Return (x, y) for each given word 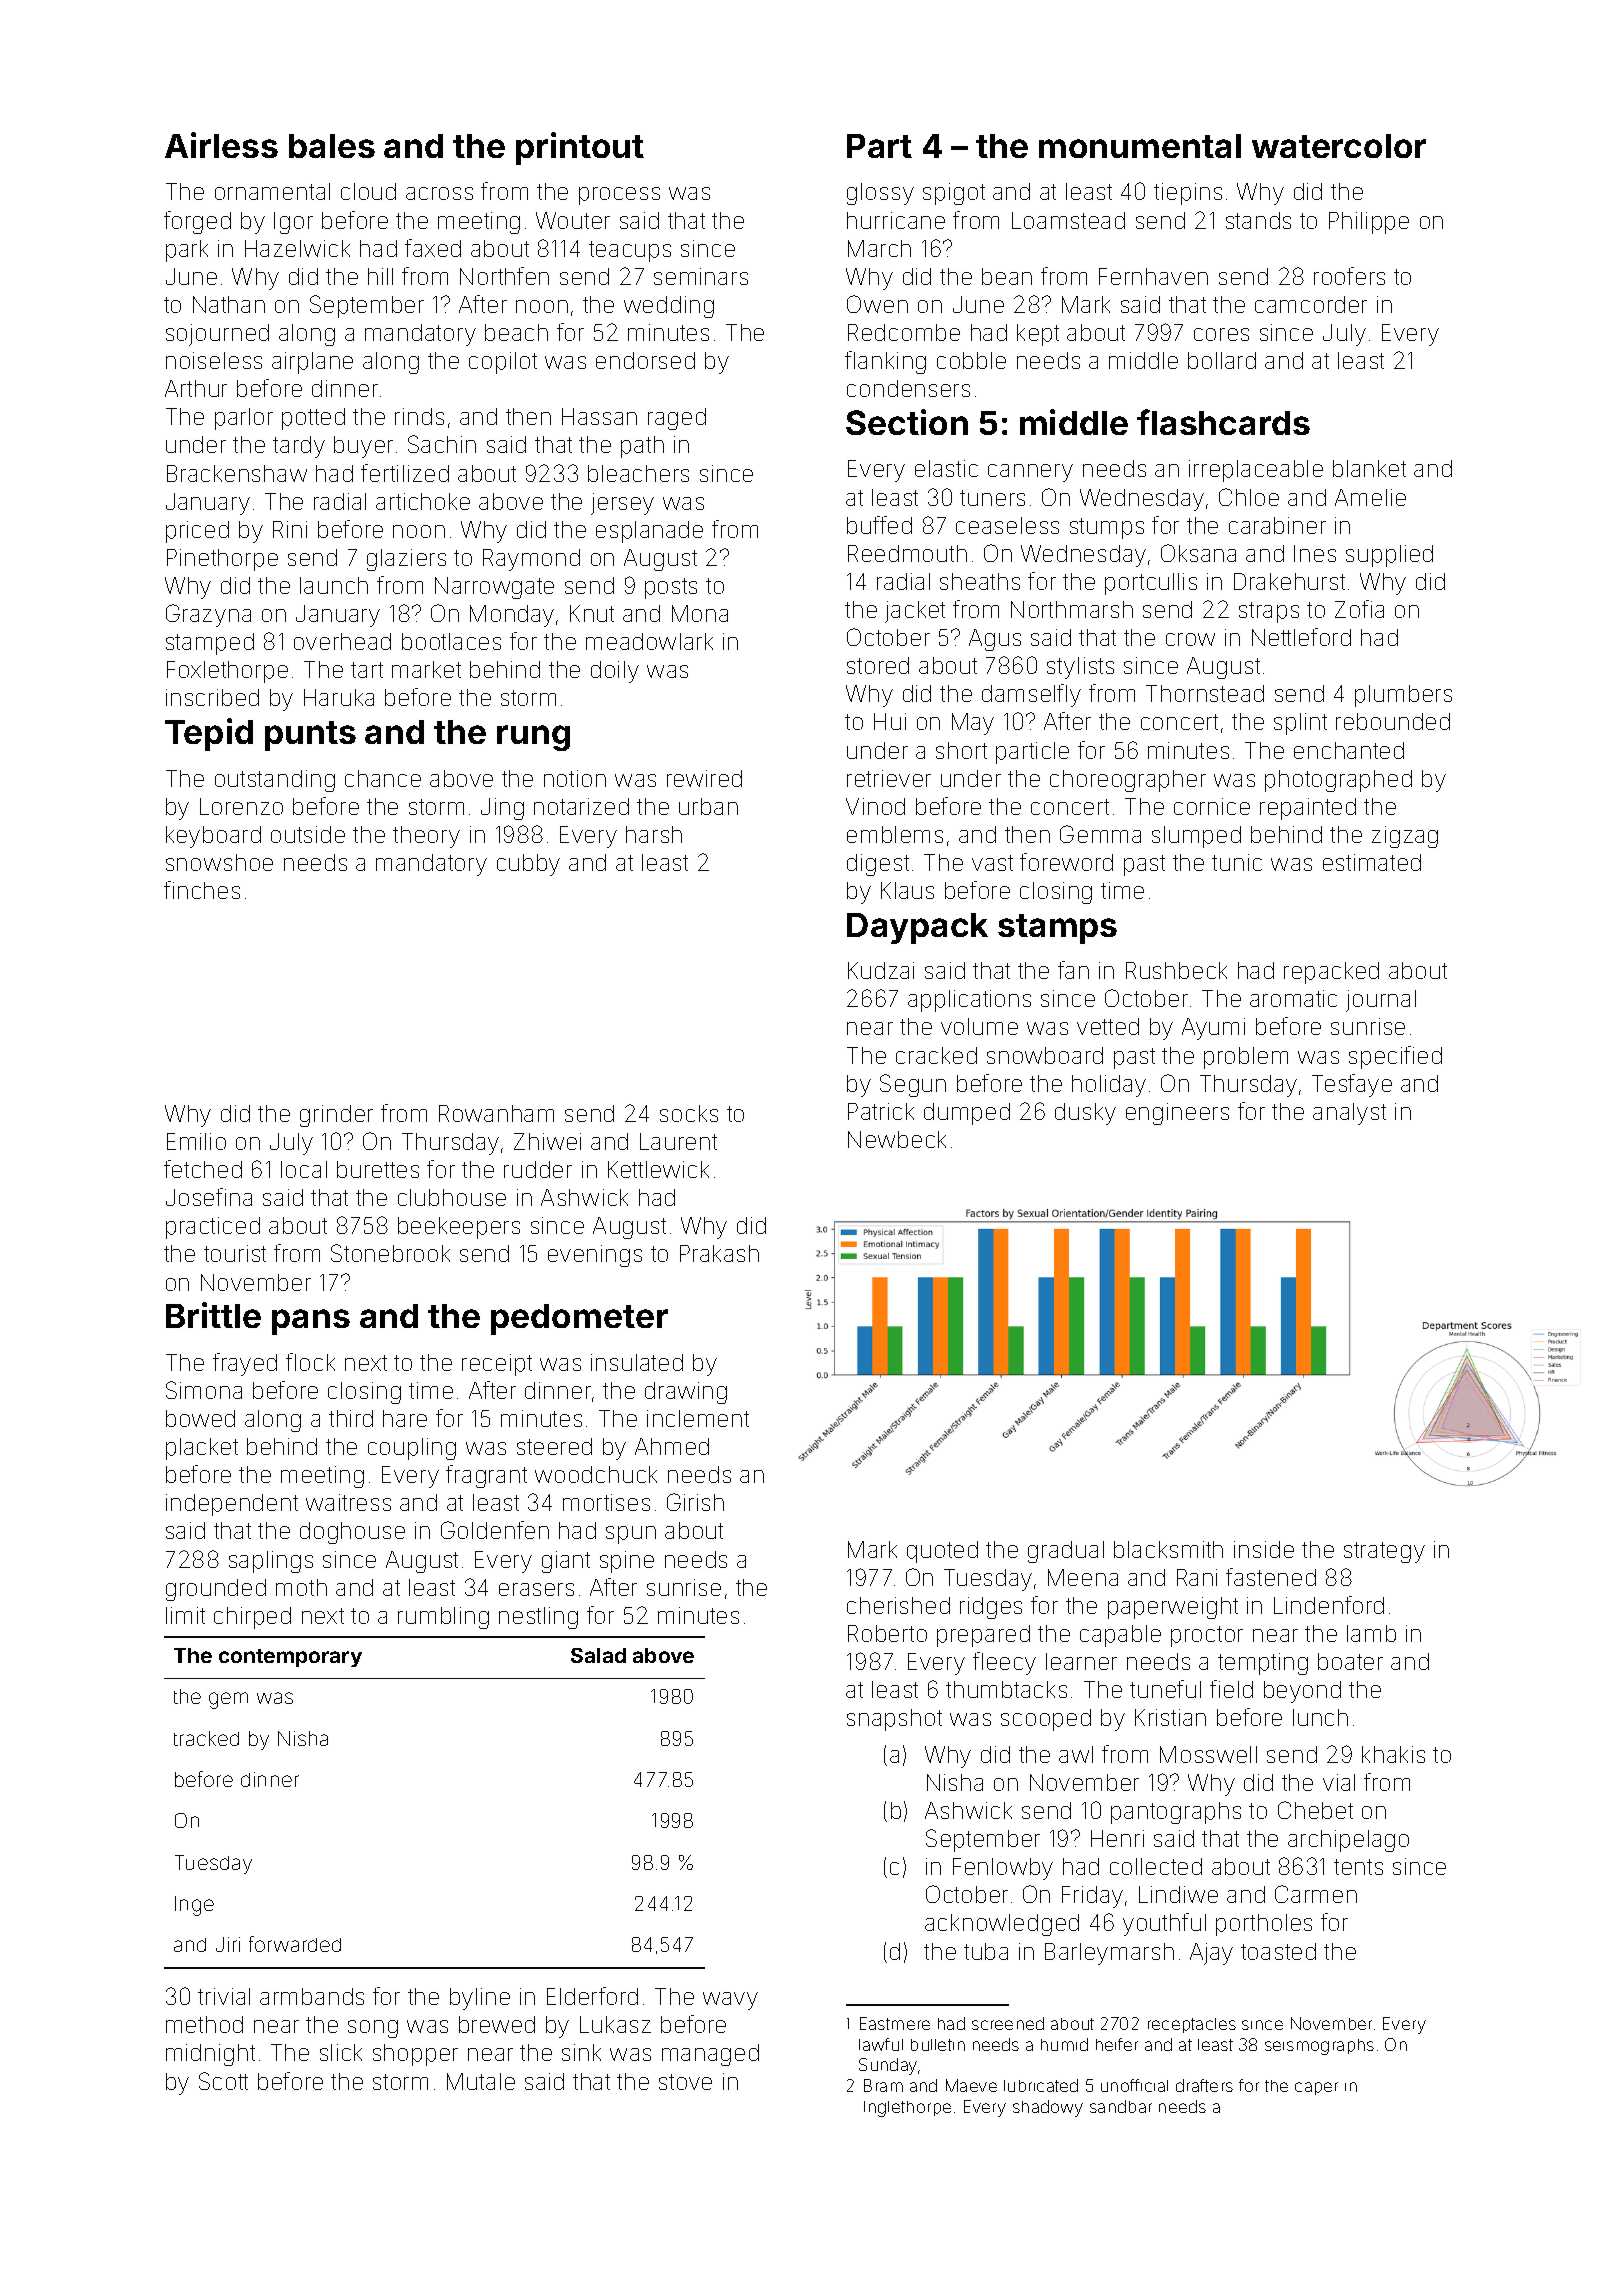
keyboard (213, 837)
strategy (1384, 1552)
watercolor (1339, 146)
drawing (686, 1393)
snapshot (894, 1720)
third (351, 1418)
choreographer (1128, 781)
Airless (221, 145)
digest (878, 865)
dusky (1085, 1114)
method (204, 2024)
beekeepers (459, 1228)
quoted (942, 1552)
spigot (954, 194)
